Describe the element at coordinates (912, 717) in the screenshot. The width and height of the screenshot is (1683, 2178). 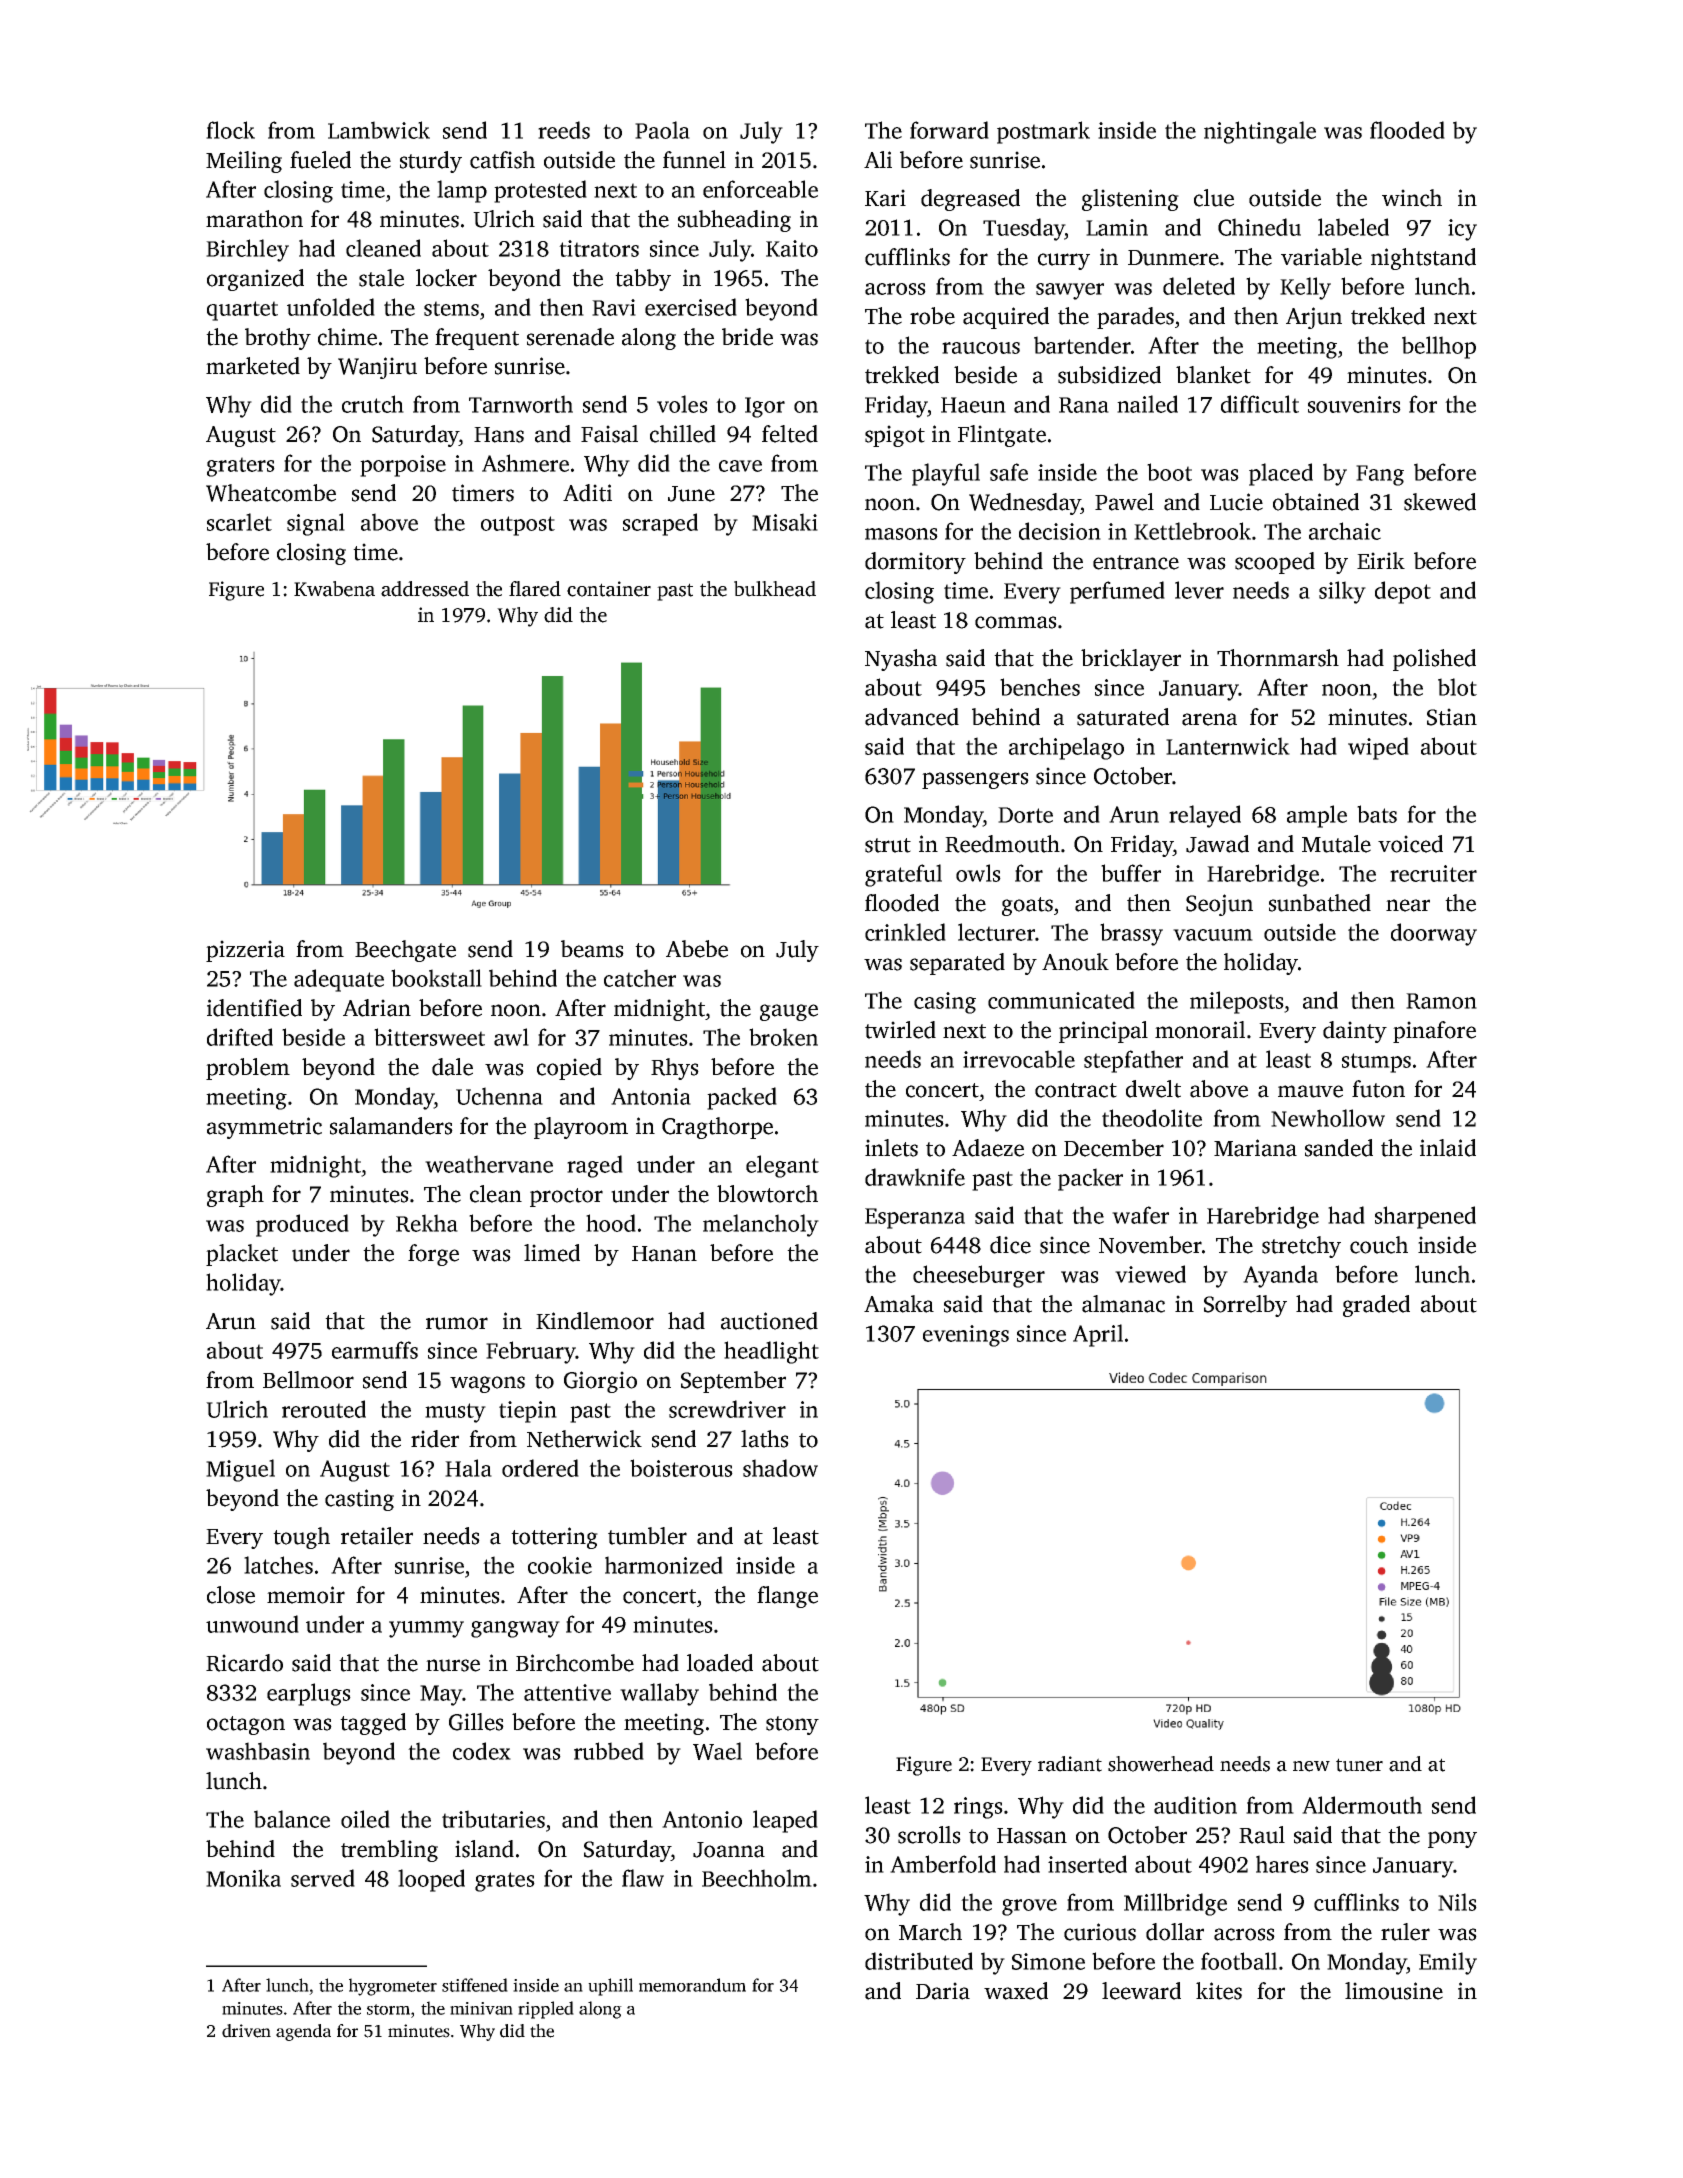
I see `advanced` at that location.
